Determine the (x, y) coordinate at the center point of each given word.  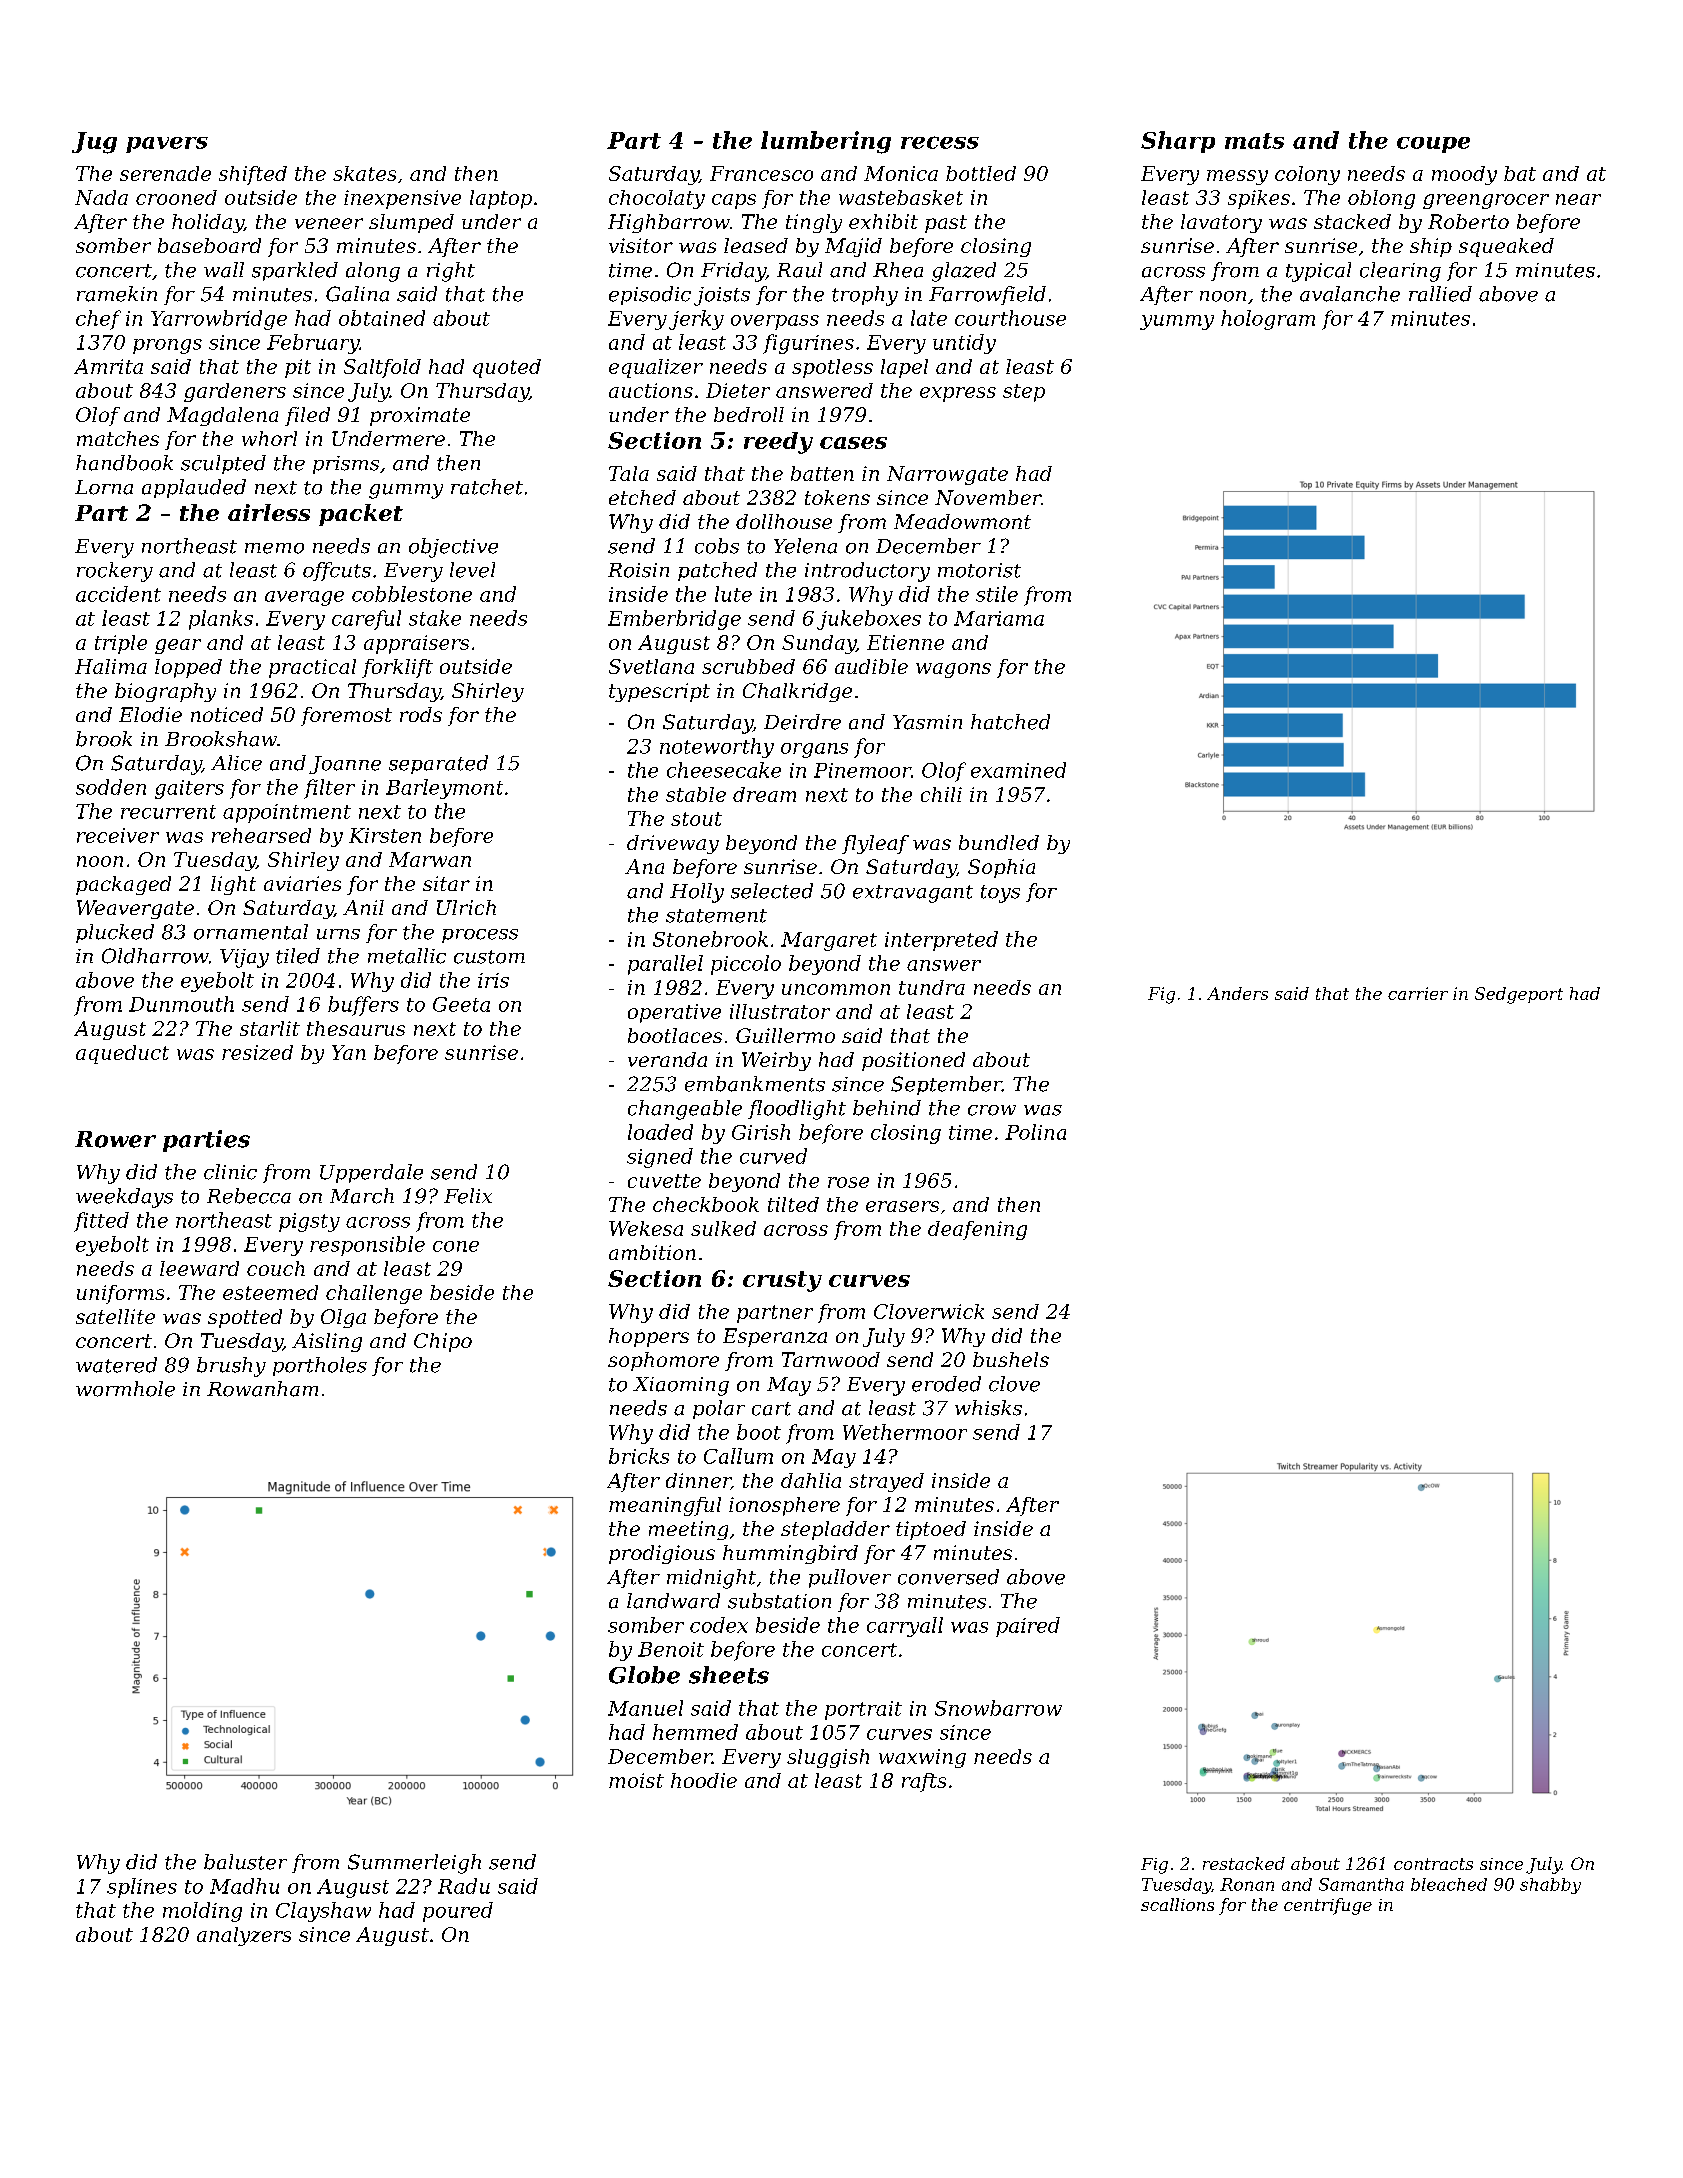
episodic (650, 295)
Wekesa (646, 1228)
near (1578, 199)
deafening (977, 1230)
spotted (245, 1318)
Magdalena (222, 416)
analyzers (244, 1936)
